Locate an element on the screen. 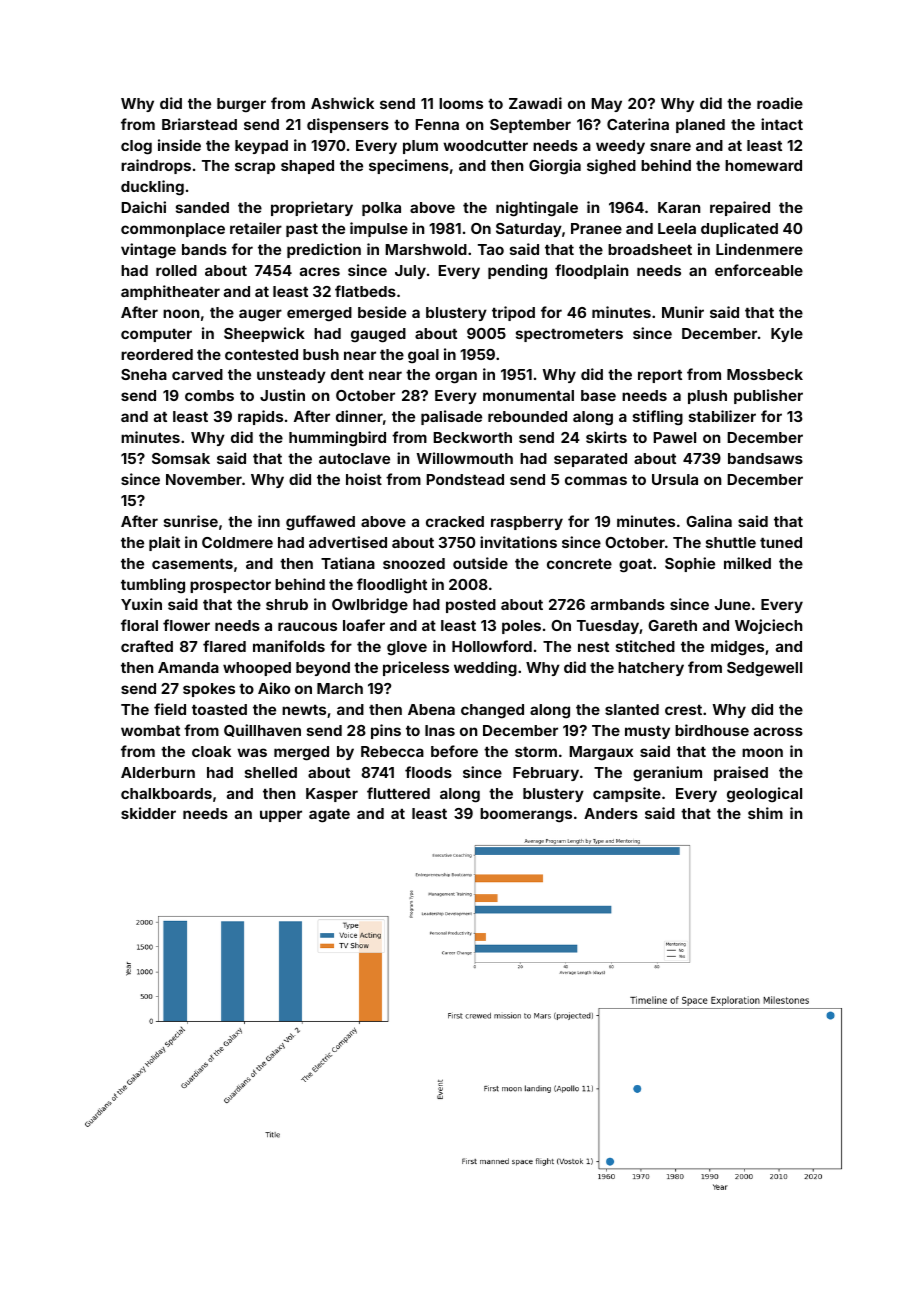 The height and width of the screenshot is (1308, 924). fluttered is located at coordinates (398, 793).
